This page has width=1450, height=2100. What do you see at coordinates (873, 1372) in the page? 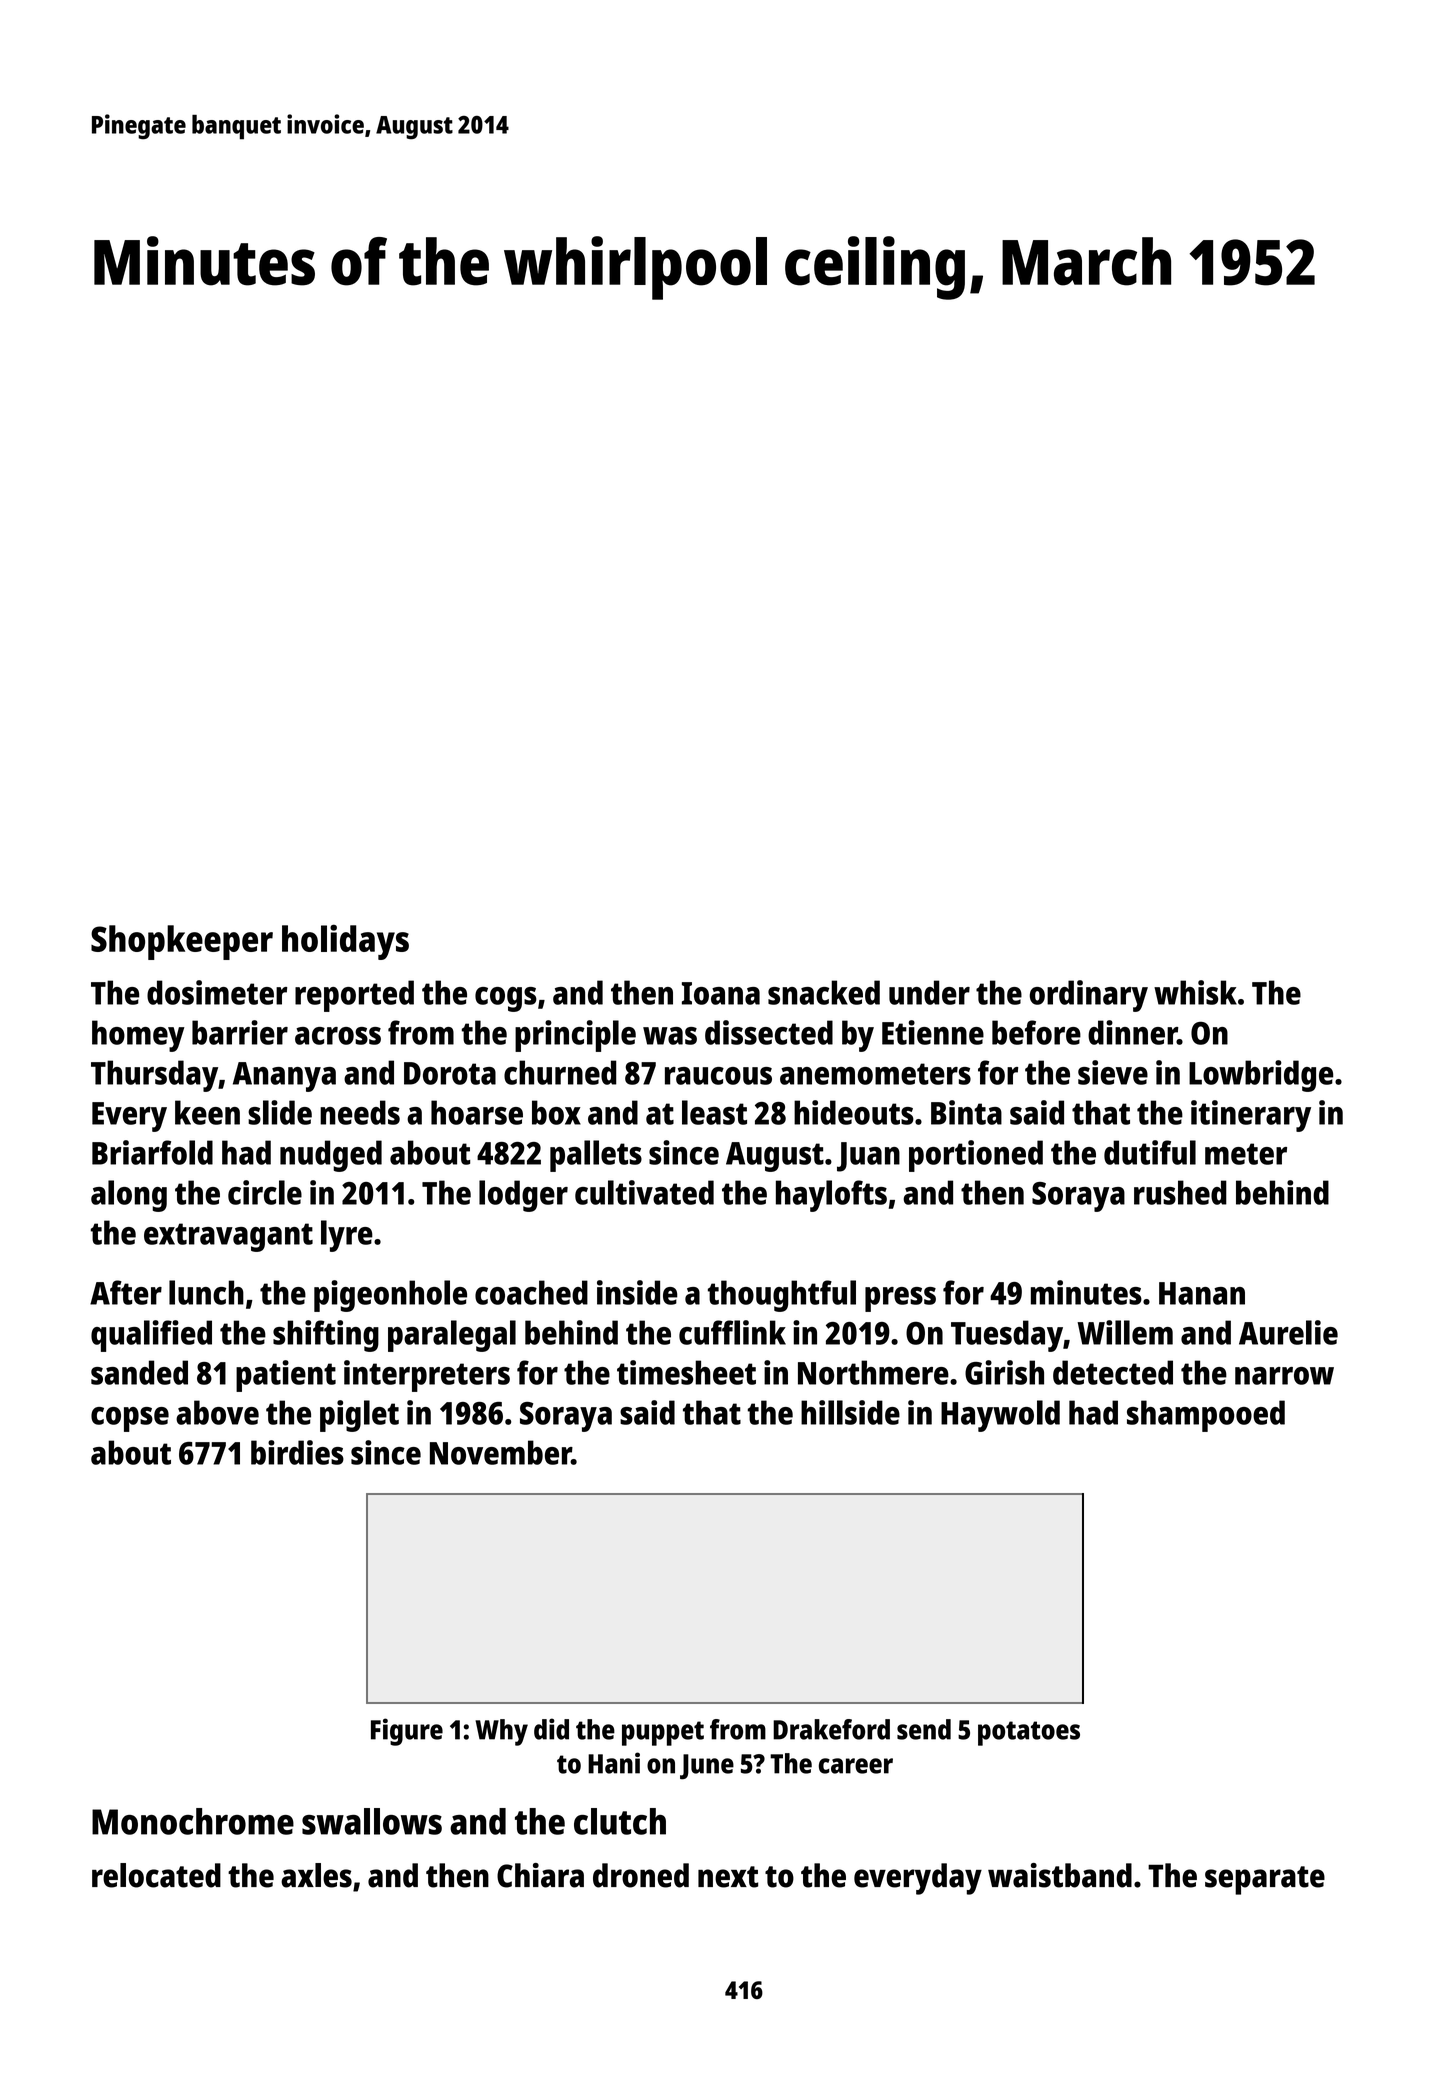
I see `Northmere` at bounding box center [873, 1372].
